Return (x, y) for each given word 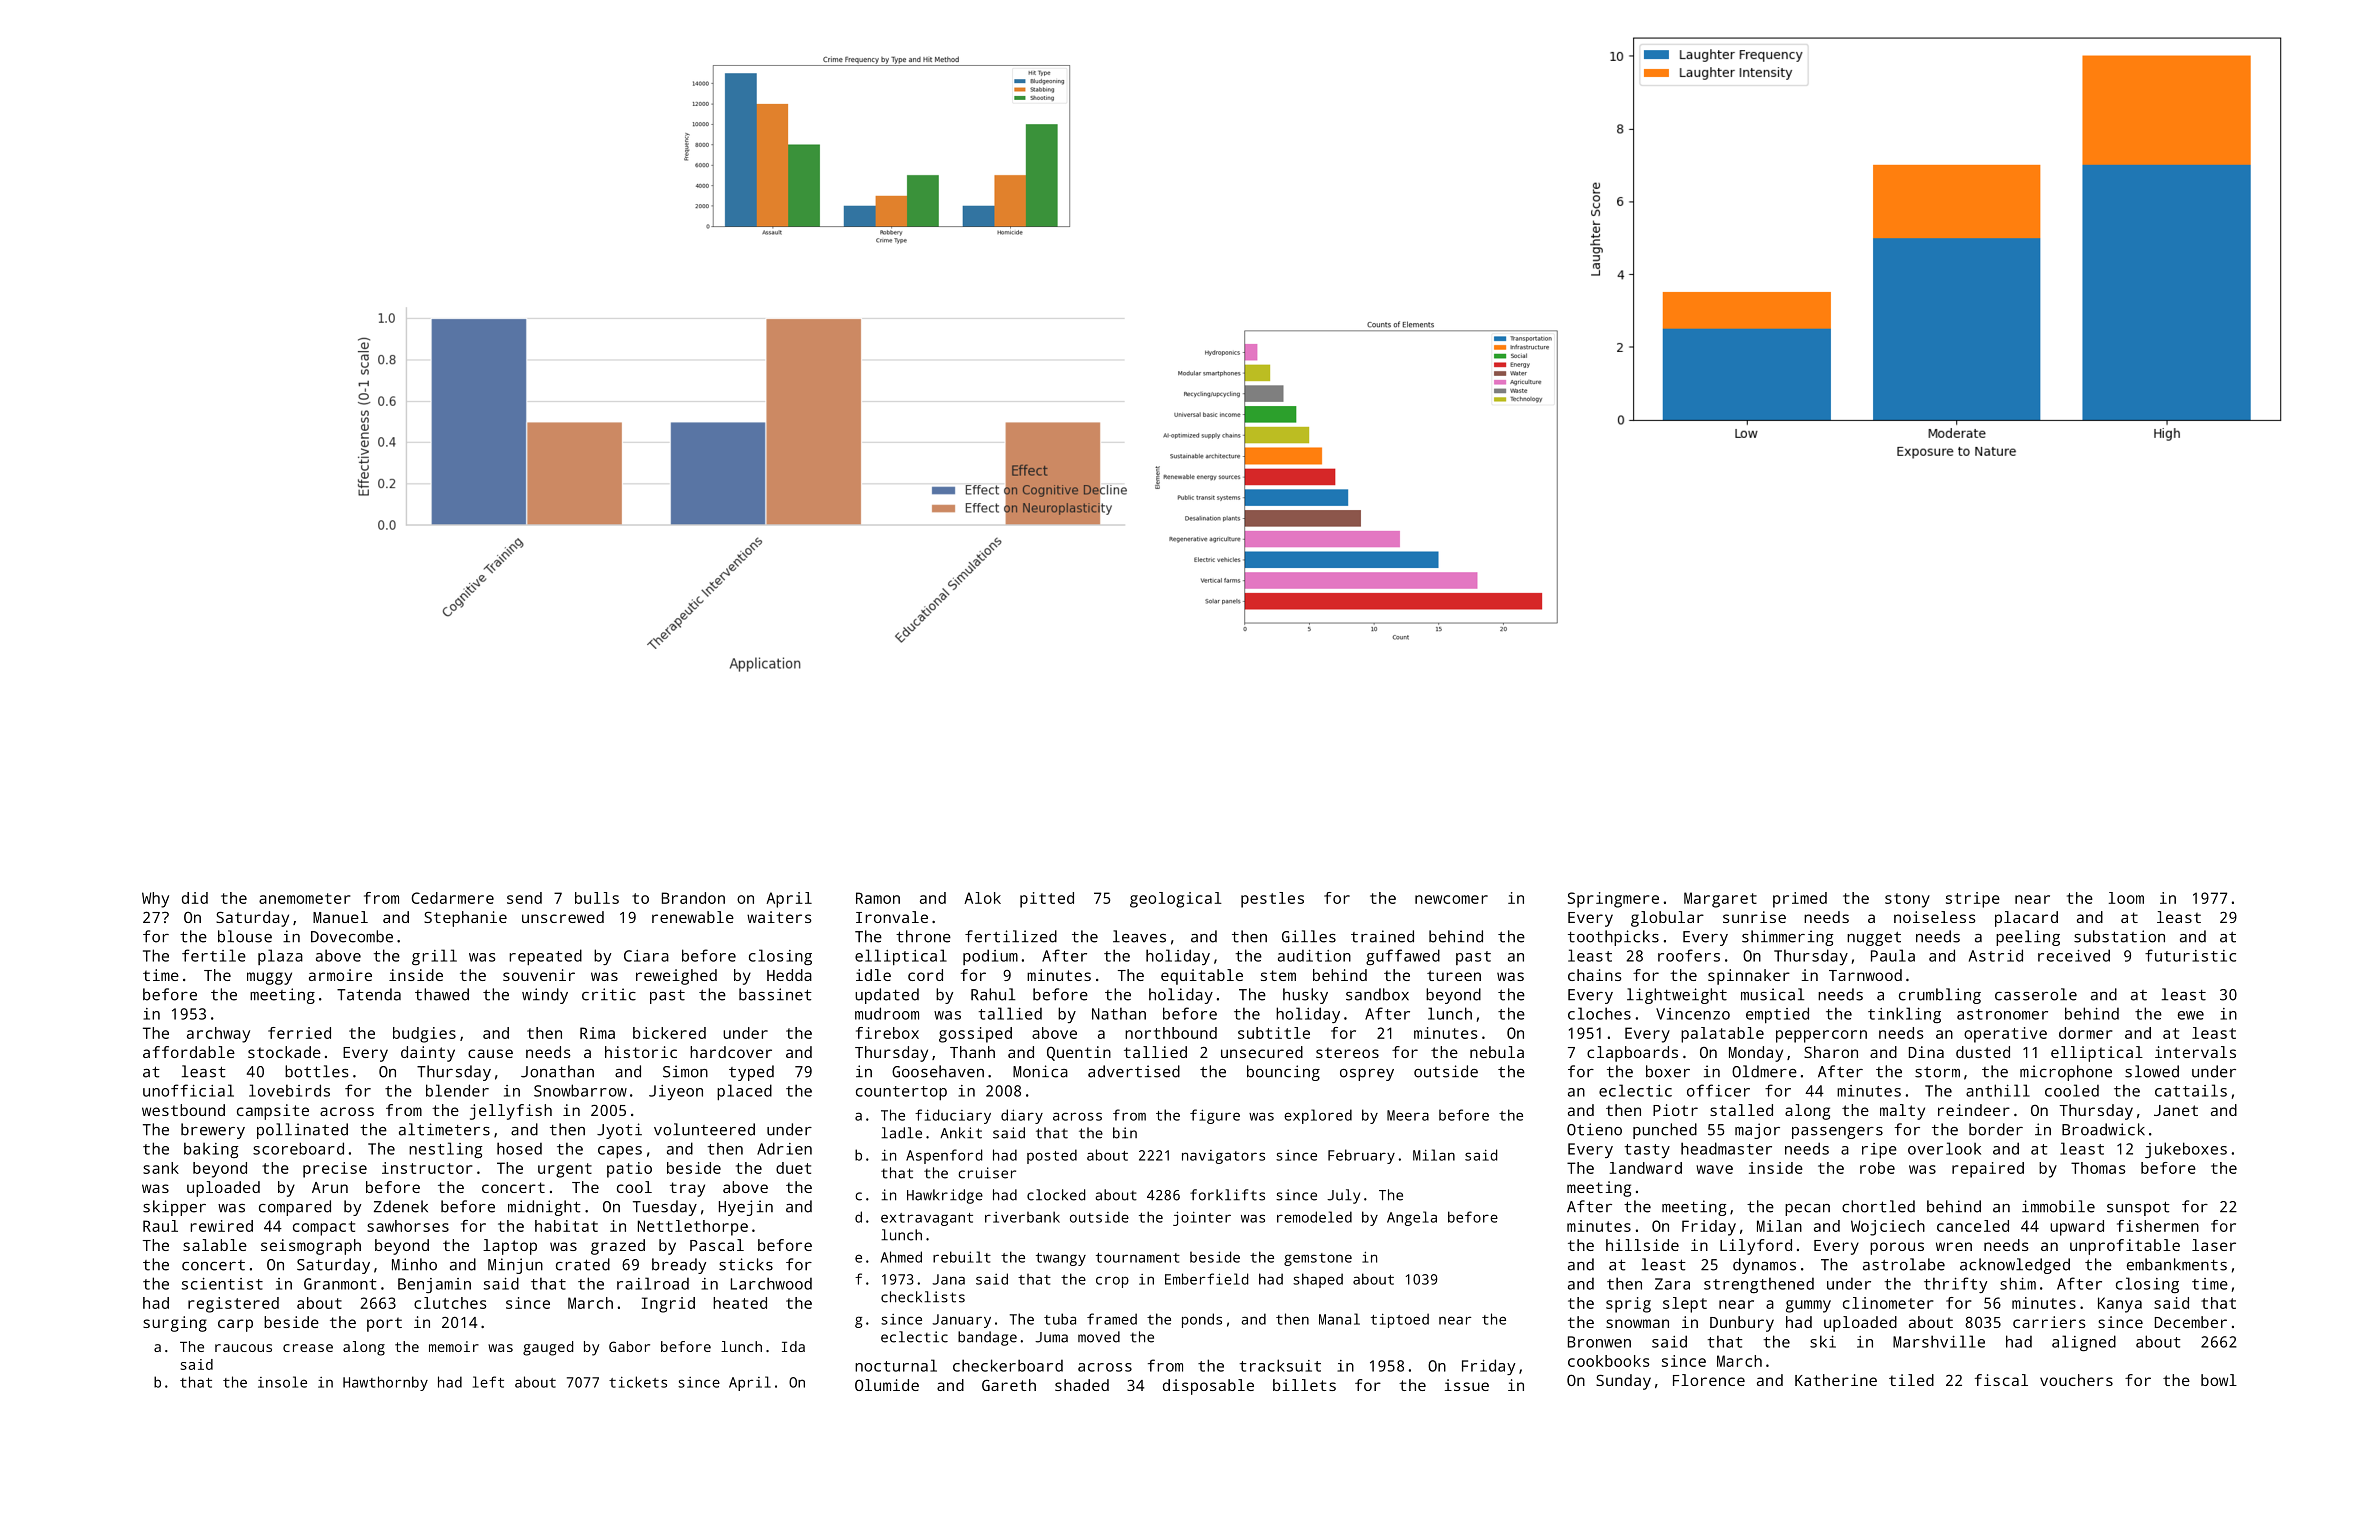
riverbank (1022, 1217)
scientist (222, 1284)
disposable (1208, 1387)
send (524, 898)
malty (1902, 1112)
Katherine (1836, 1380)
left (488, 1382)
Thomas (2098, 1168)
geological (1176, 900)
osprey (1367, 1075)
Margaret (1720, 900)
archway (218, 1035)
